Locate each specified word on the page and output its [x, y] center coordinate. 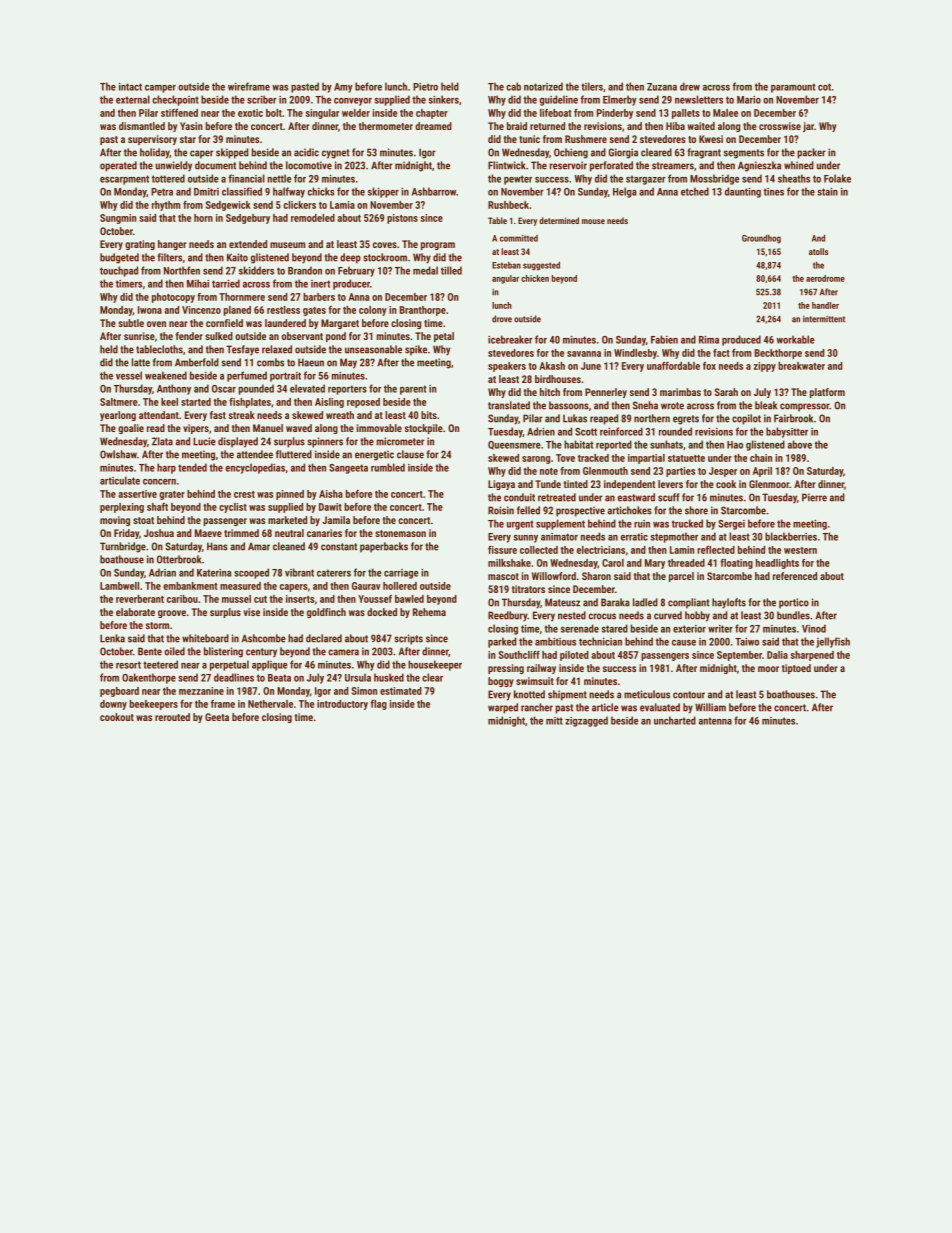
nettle [279, 178]
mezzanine [201, 691]
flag [378, 705]
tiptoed [796, 669]
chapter [432, 114]
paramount [793, 88]
